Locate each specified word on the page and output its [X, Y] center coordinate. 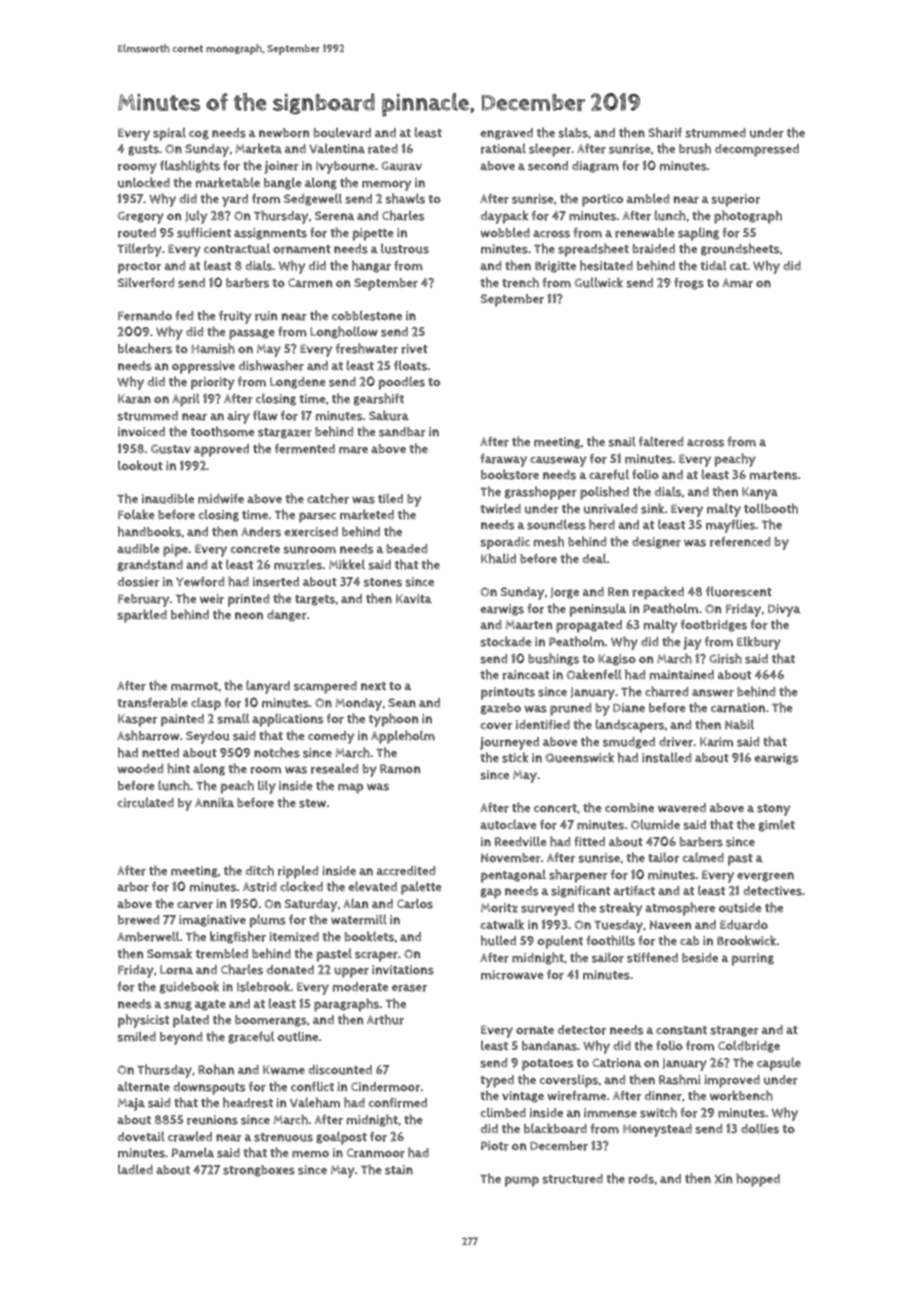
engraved [506, 134]
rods [641, 1179]
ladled [135, 1169]
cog [199, 135]
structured [572, 1179]
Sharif [665, 132]
